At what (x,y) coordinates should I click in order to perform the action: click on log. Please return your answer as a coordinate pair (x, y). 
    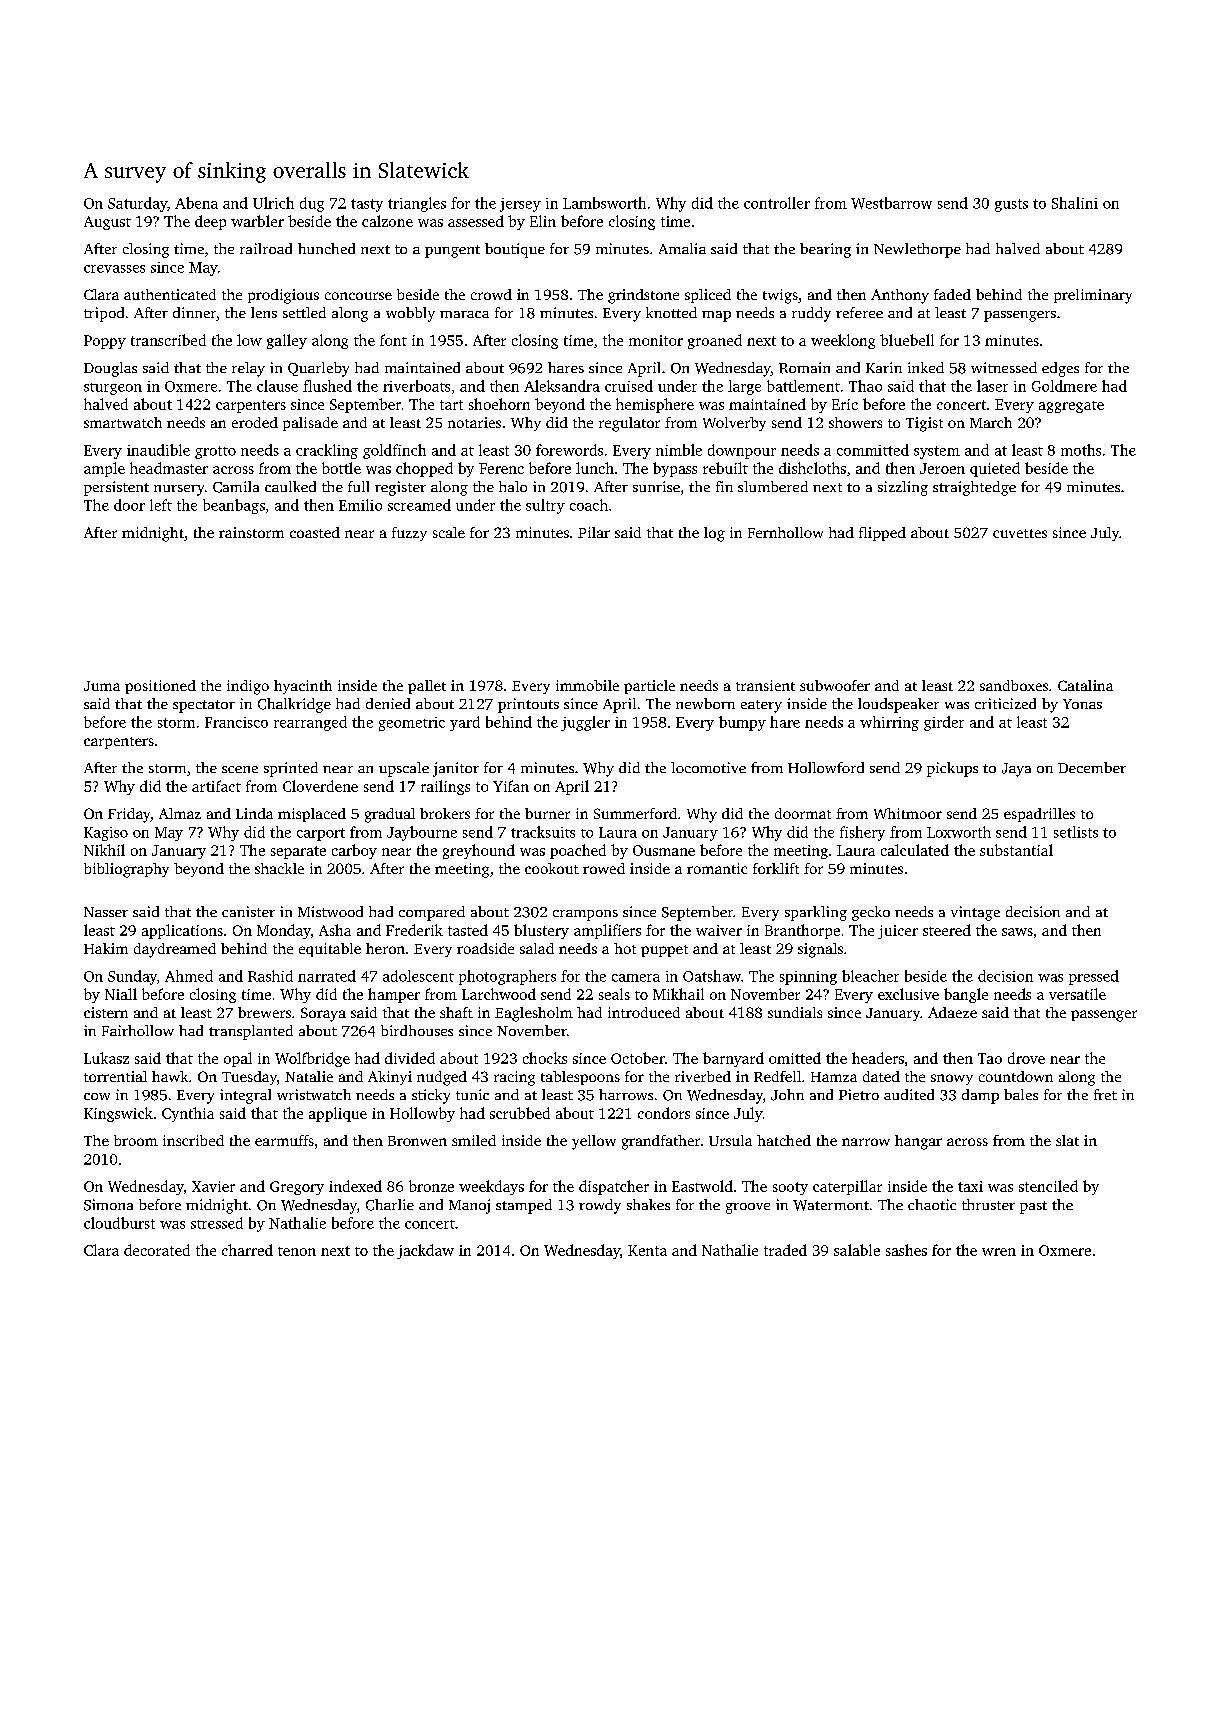
    Looking at the image, I should click on (714, 534).
